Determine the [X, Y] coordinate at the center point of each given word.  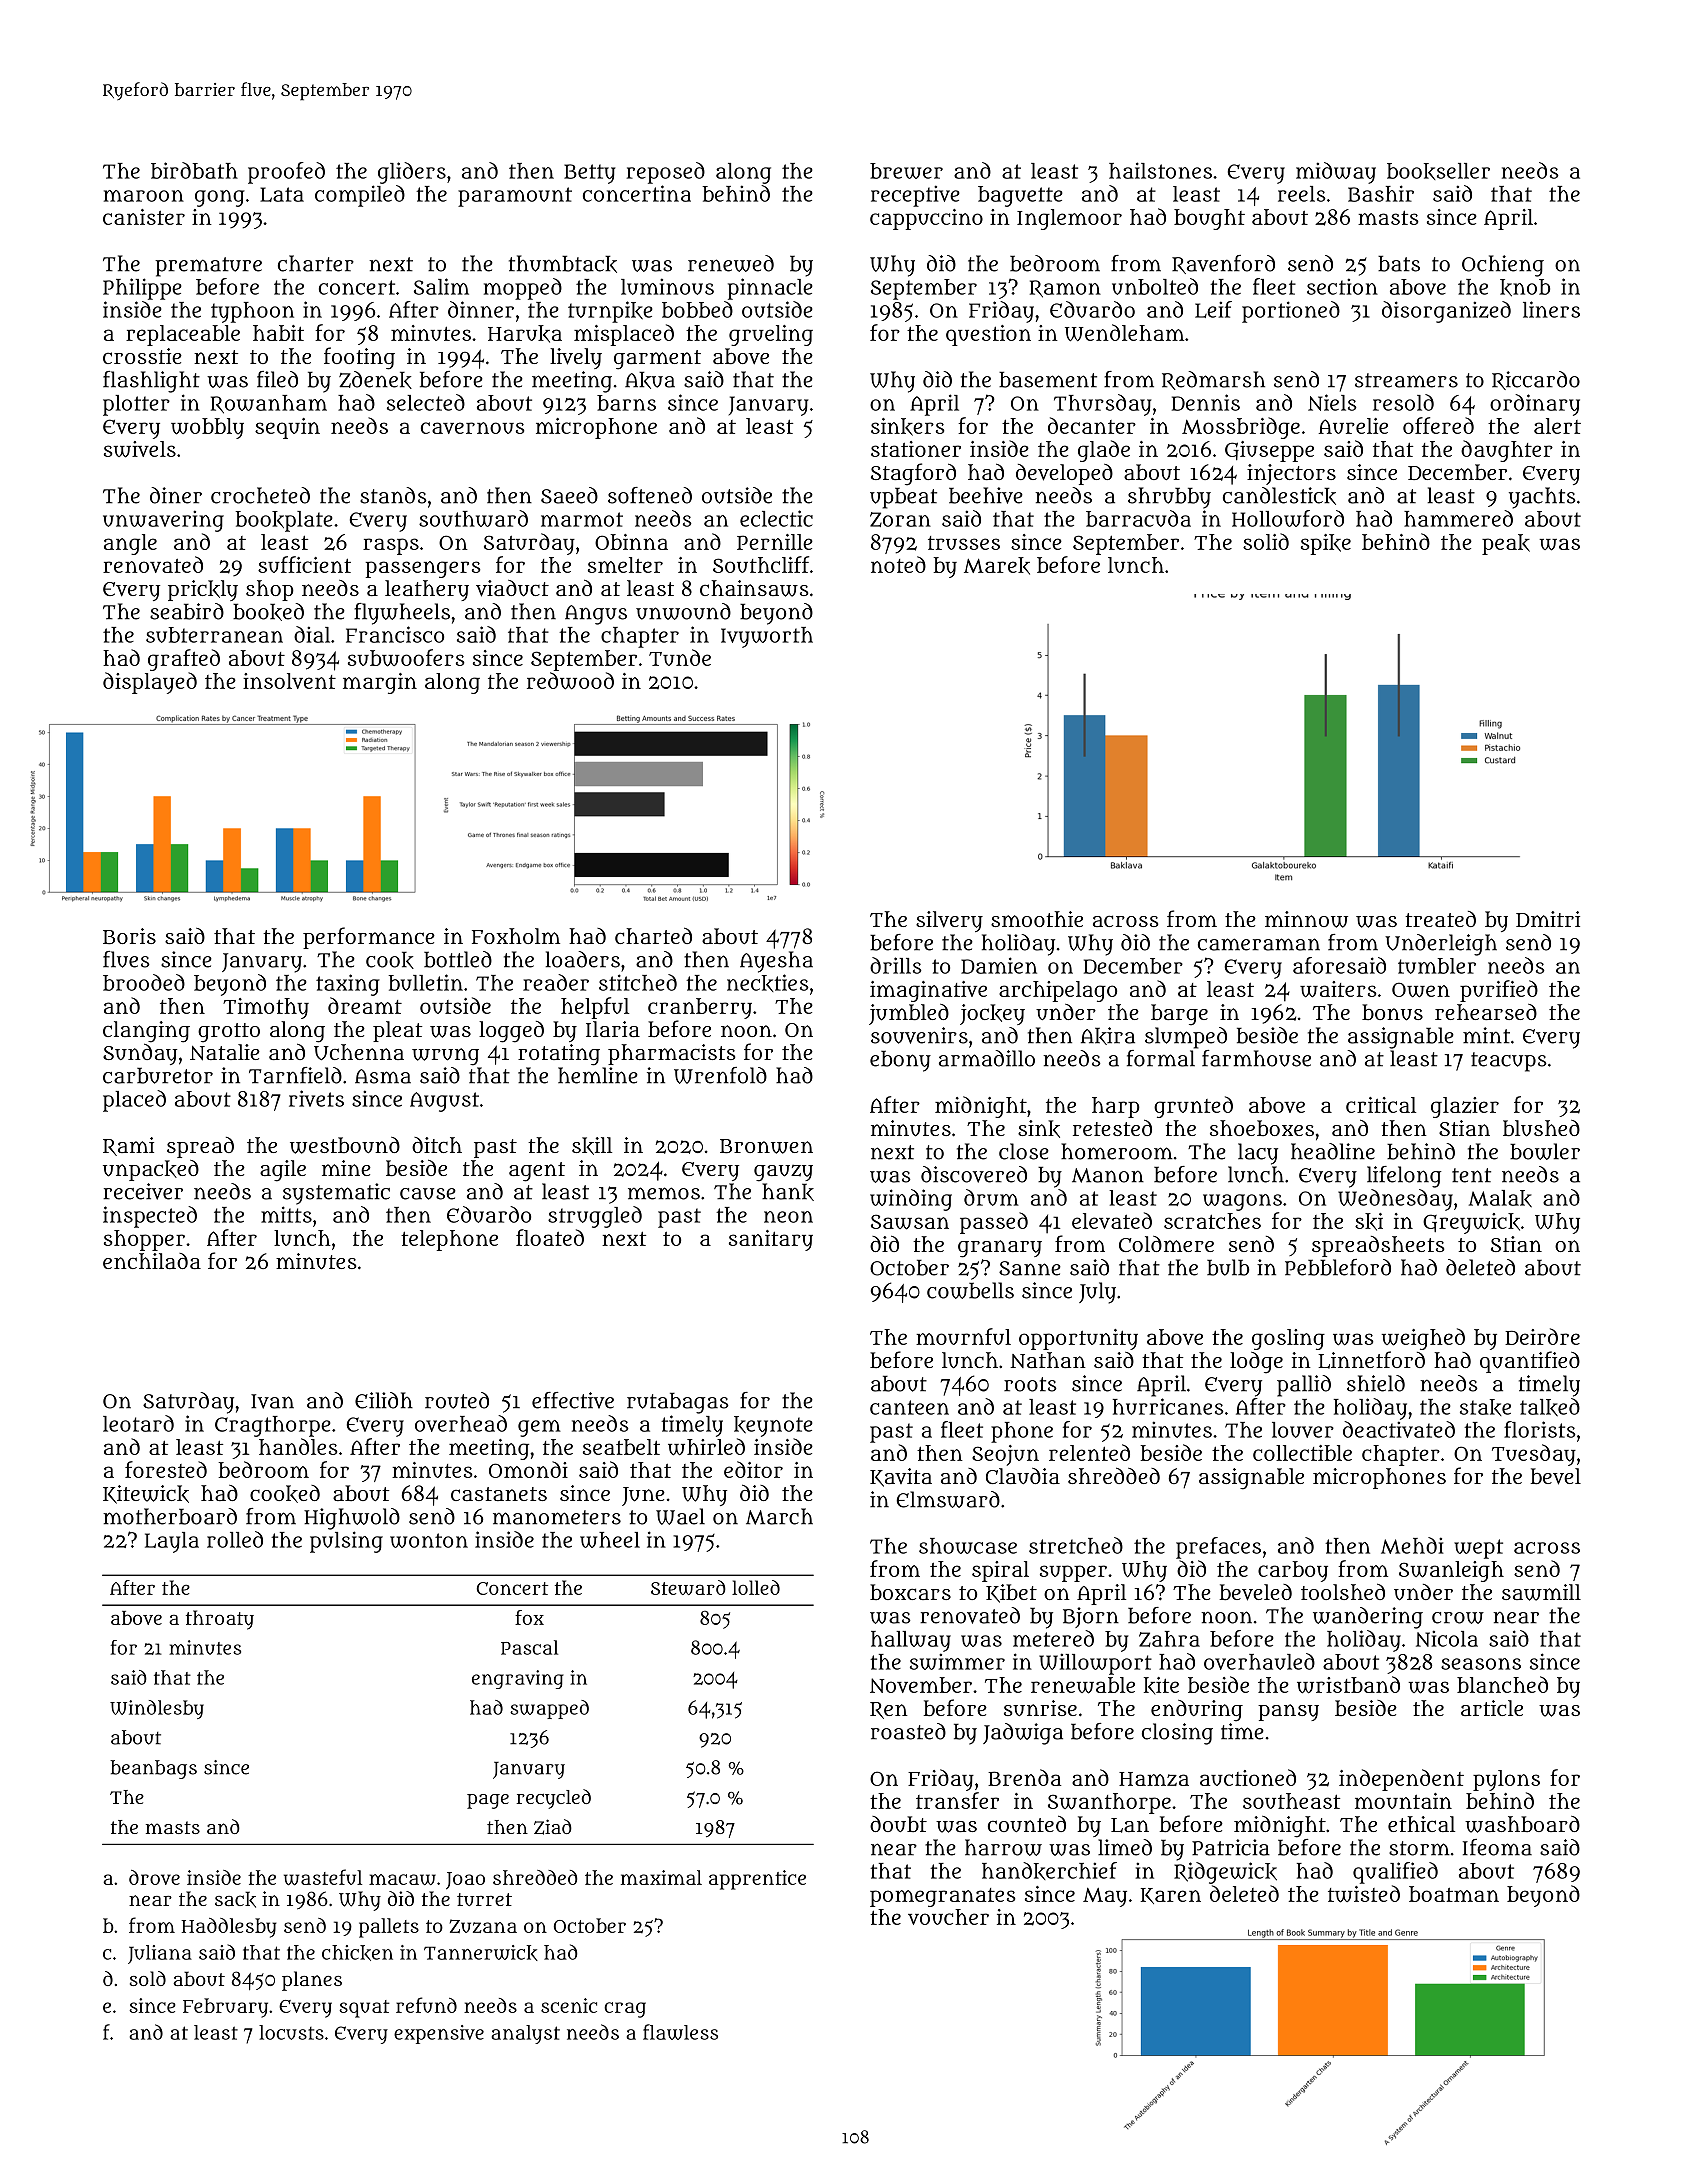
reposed [666, 173]
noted [898, 564]
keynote [773, 1426]
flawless [680, 2032]
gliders [412, 173]
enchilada [152, 1261]
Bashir [1381, 193]
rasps [391, 546]
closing [1177, 1734]
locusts [291, 2032]
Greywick [1471, 1223]
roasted [908, 1731]
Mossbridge [1241, 428]
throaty [220, 1620]
